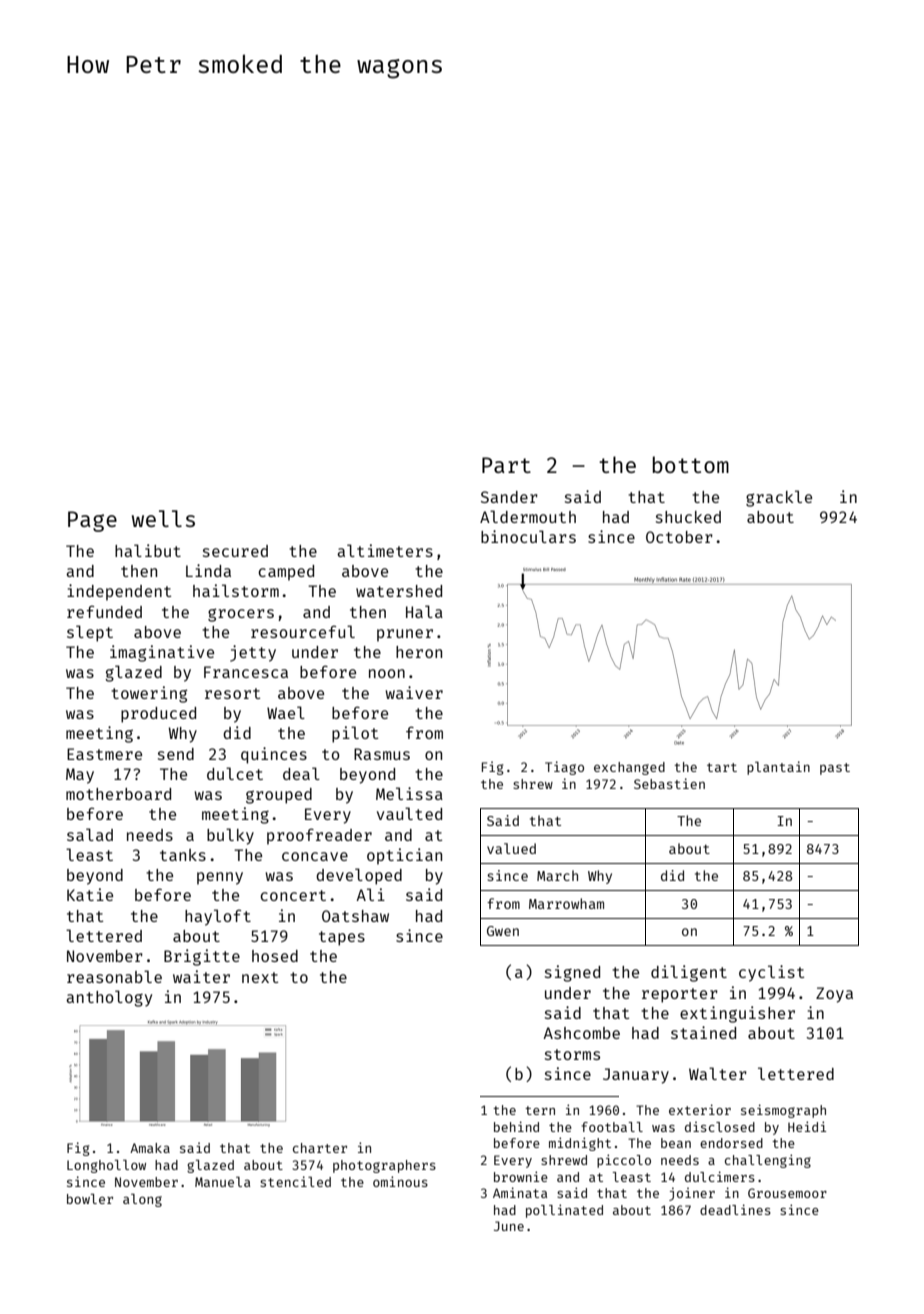  What do you see at coordinates (223, 1182) in the screenshot?
I see `Manuela` at bounding box center [223, 1182].
